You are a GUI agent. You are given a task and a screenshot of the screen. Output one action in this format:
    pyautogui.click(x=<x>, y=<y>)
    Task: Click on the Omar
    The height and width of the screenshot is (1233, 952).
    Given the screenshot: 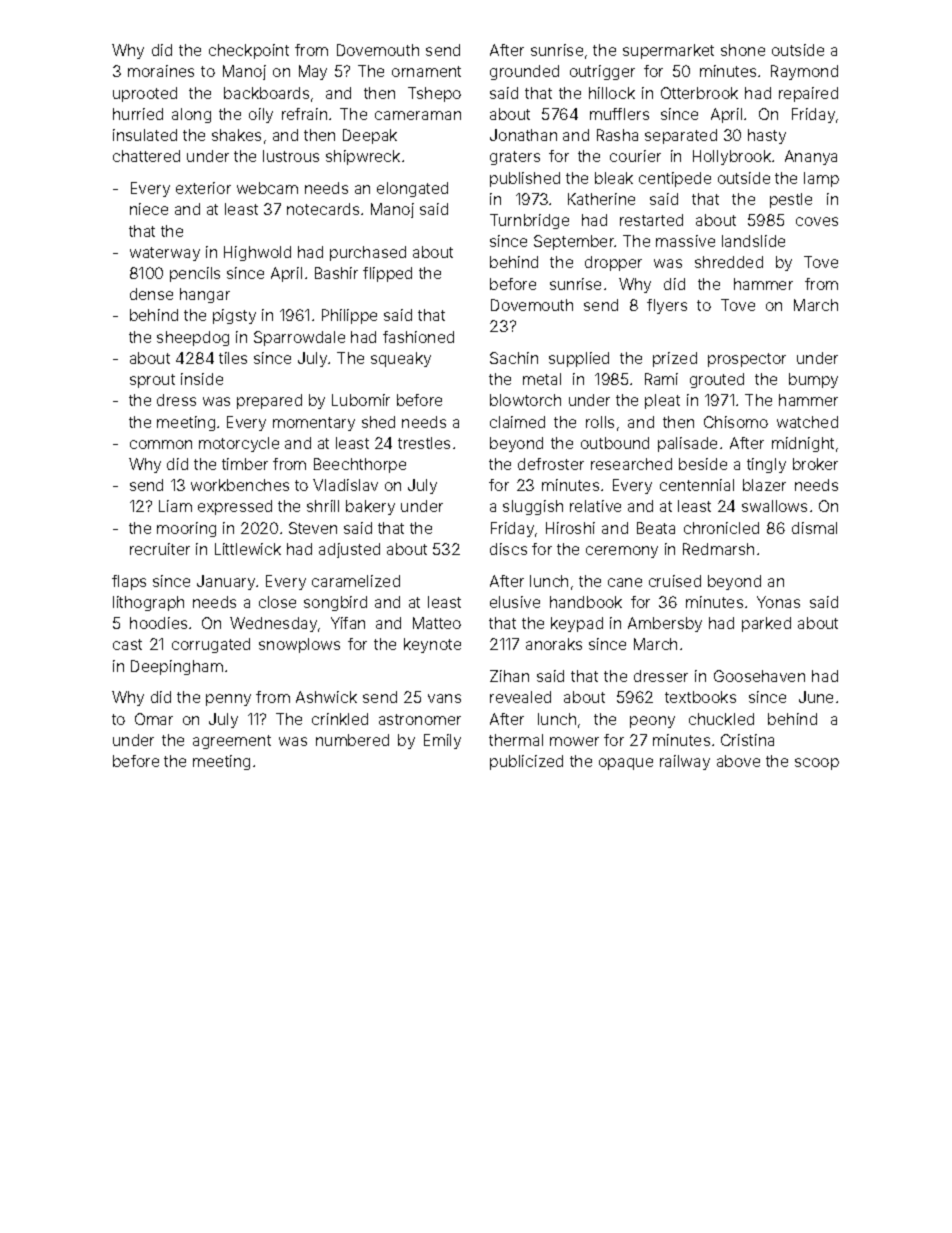 What is the action you would take?
    pyautogui.click(x=154, y=719)
